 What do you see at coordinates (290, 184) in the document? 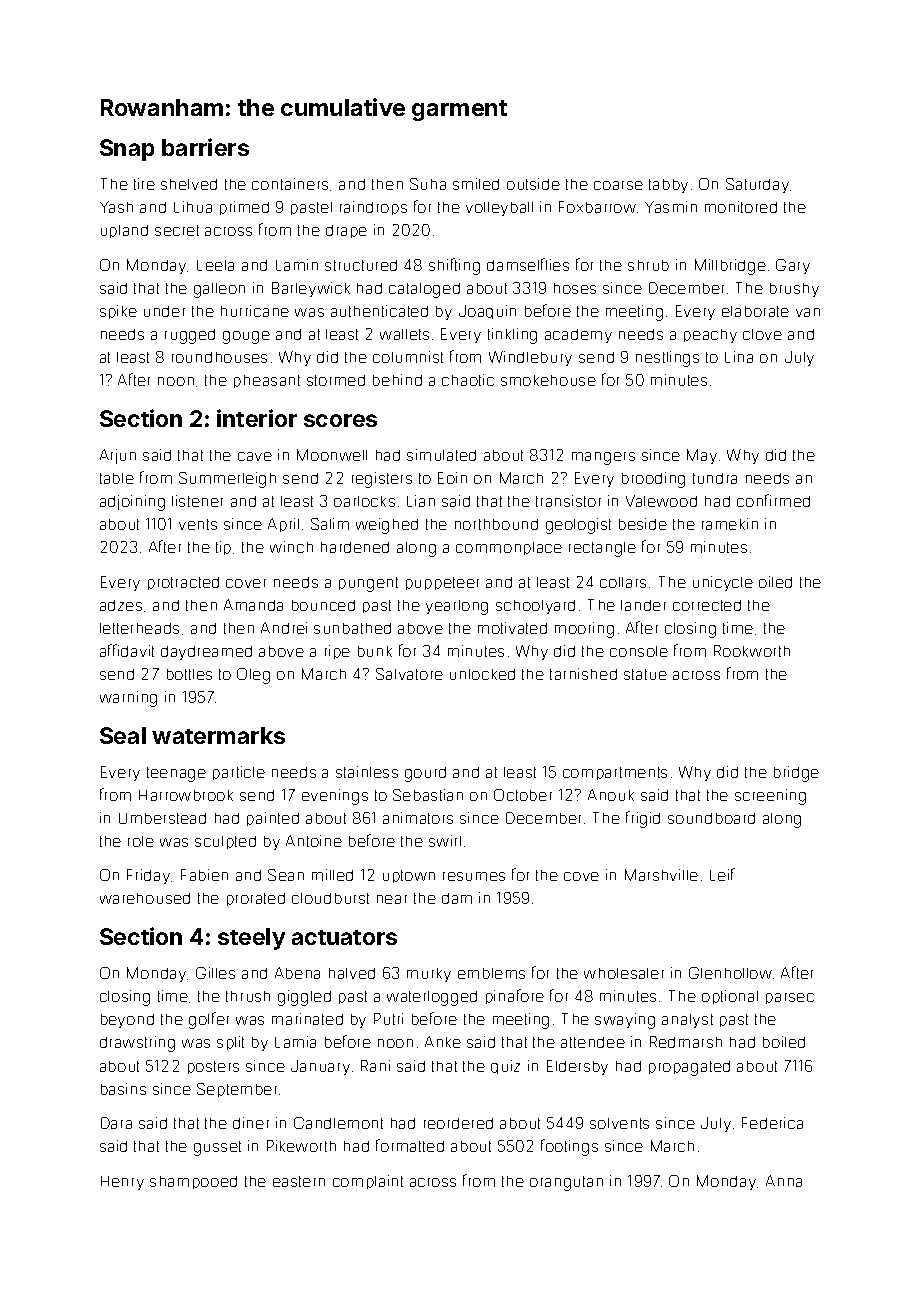
I see `containers` at bounding box center [290, 184].
